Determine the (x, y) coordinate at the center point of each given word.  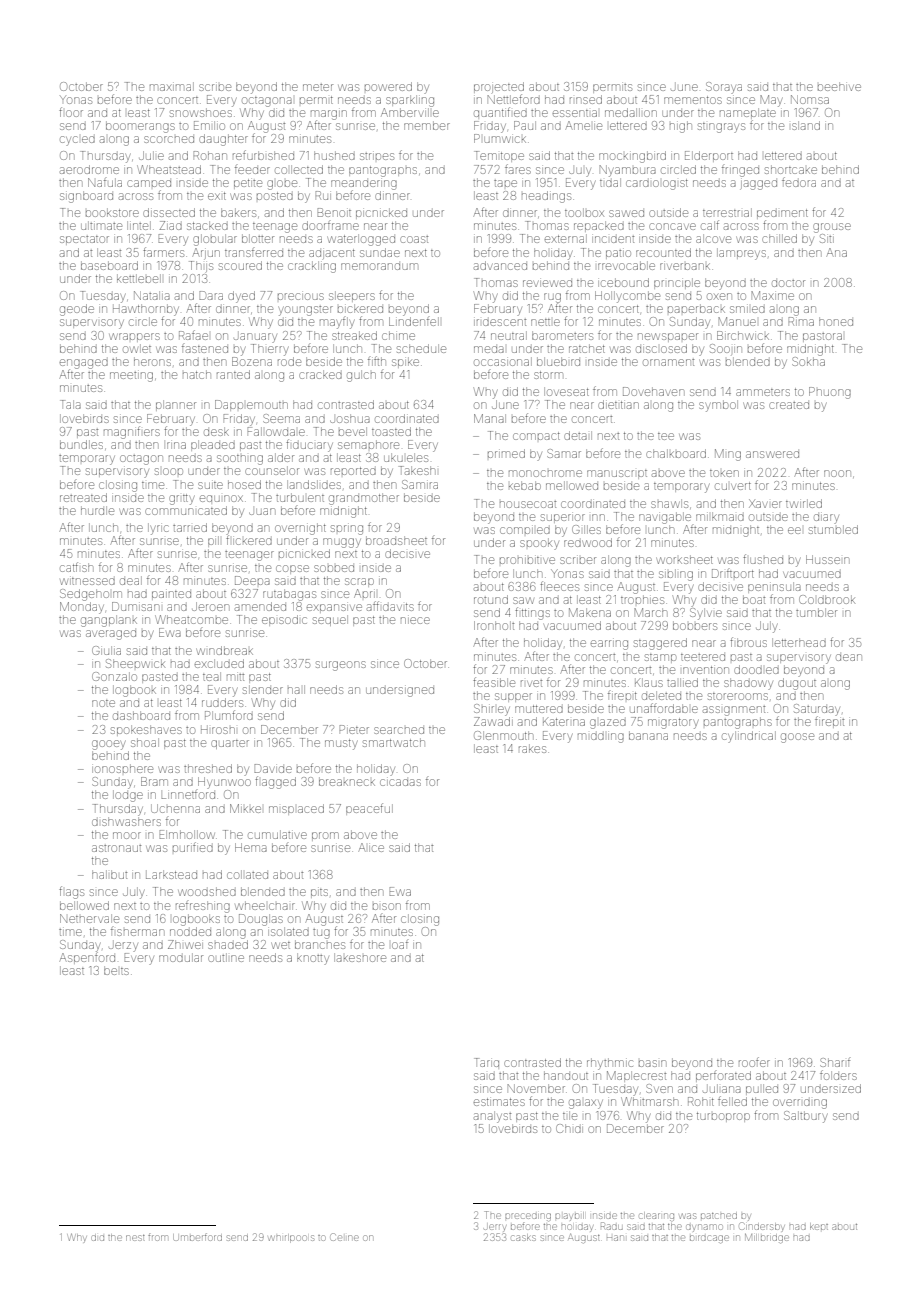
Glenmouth (503, 735)
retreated (83, 497)
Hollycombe (627, 297)
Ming (728, 455)
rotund (491, 599)
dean (849, 657)
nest (135, 1238)
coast (414, 239)
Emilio (209, 125)
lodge (128, 796)
